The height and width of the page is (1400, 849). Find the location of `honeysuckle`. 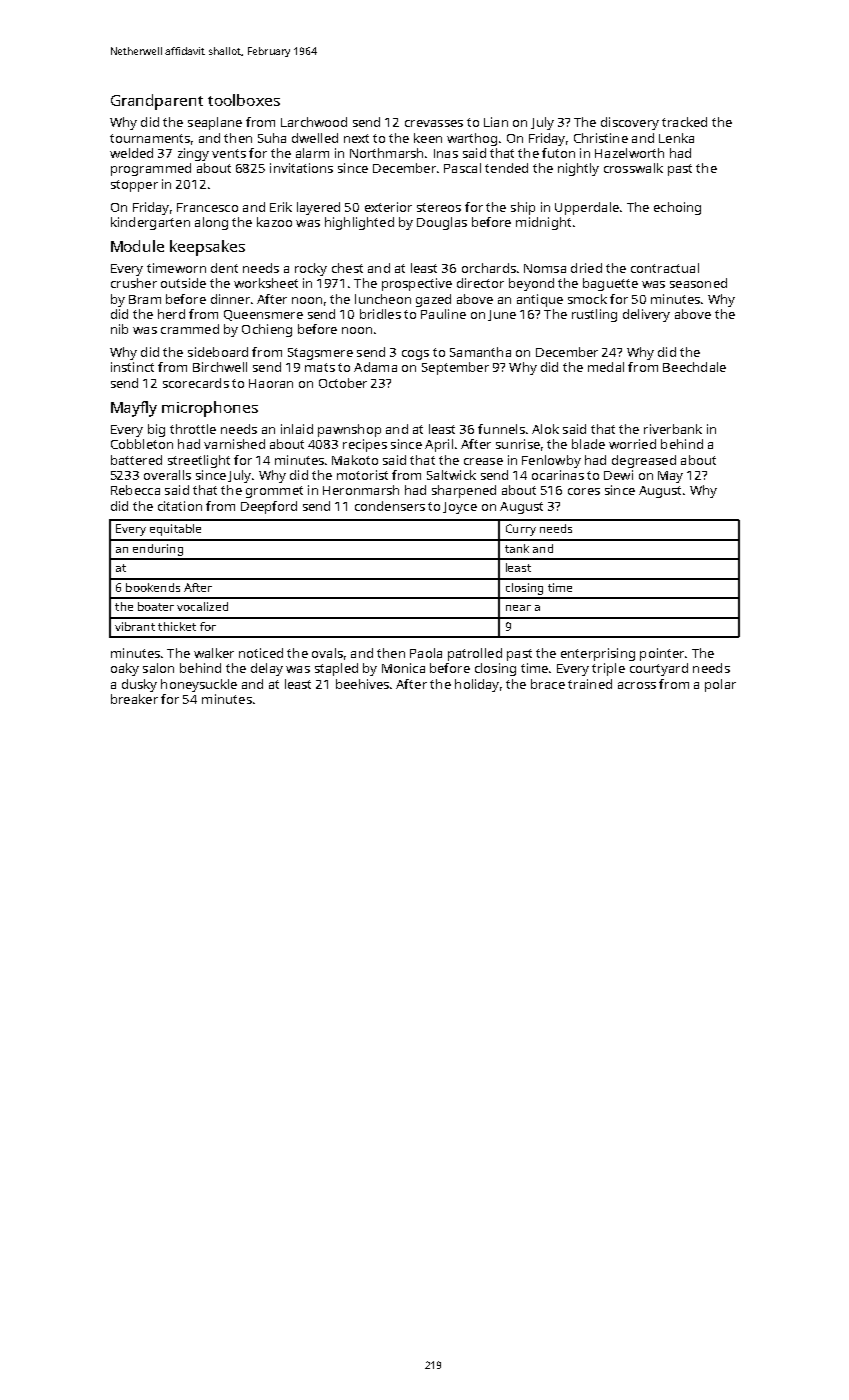

honeysuckle is located at coordinates (199, 685).
